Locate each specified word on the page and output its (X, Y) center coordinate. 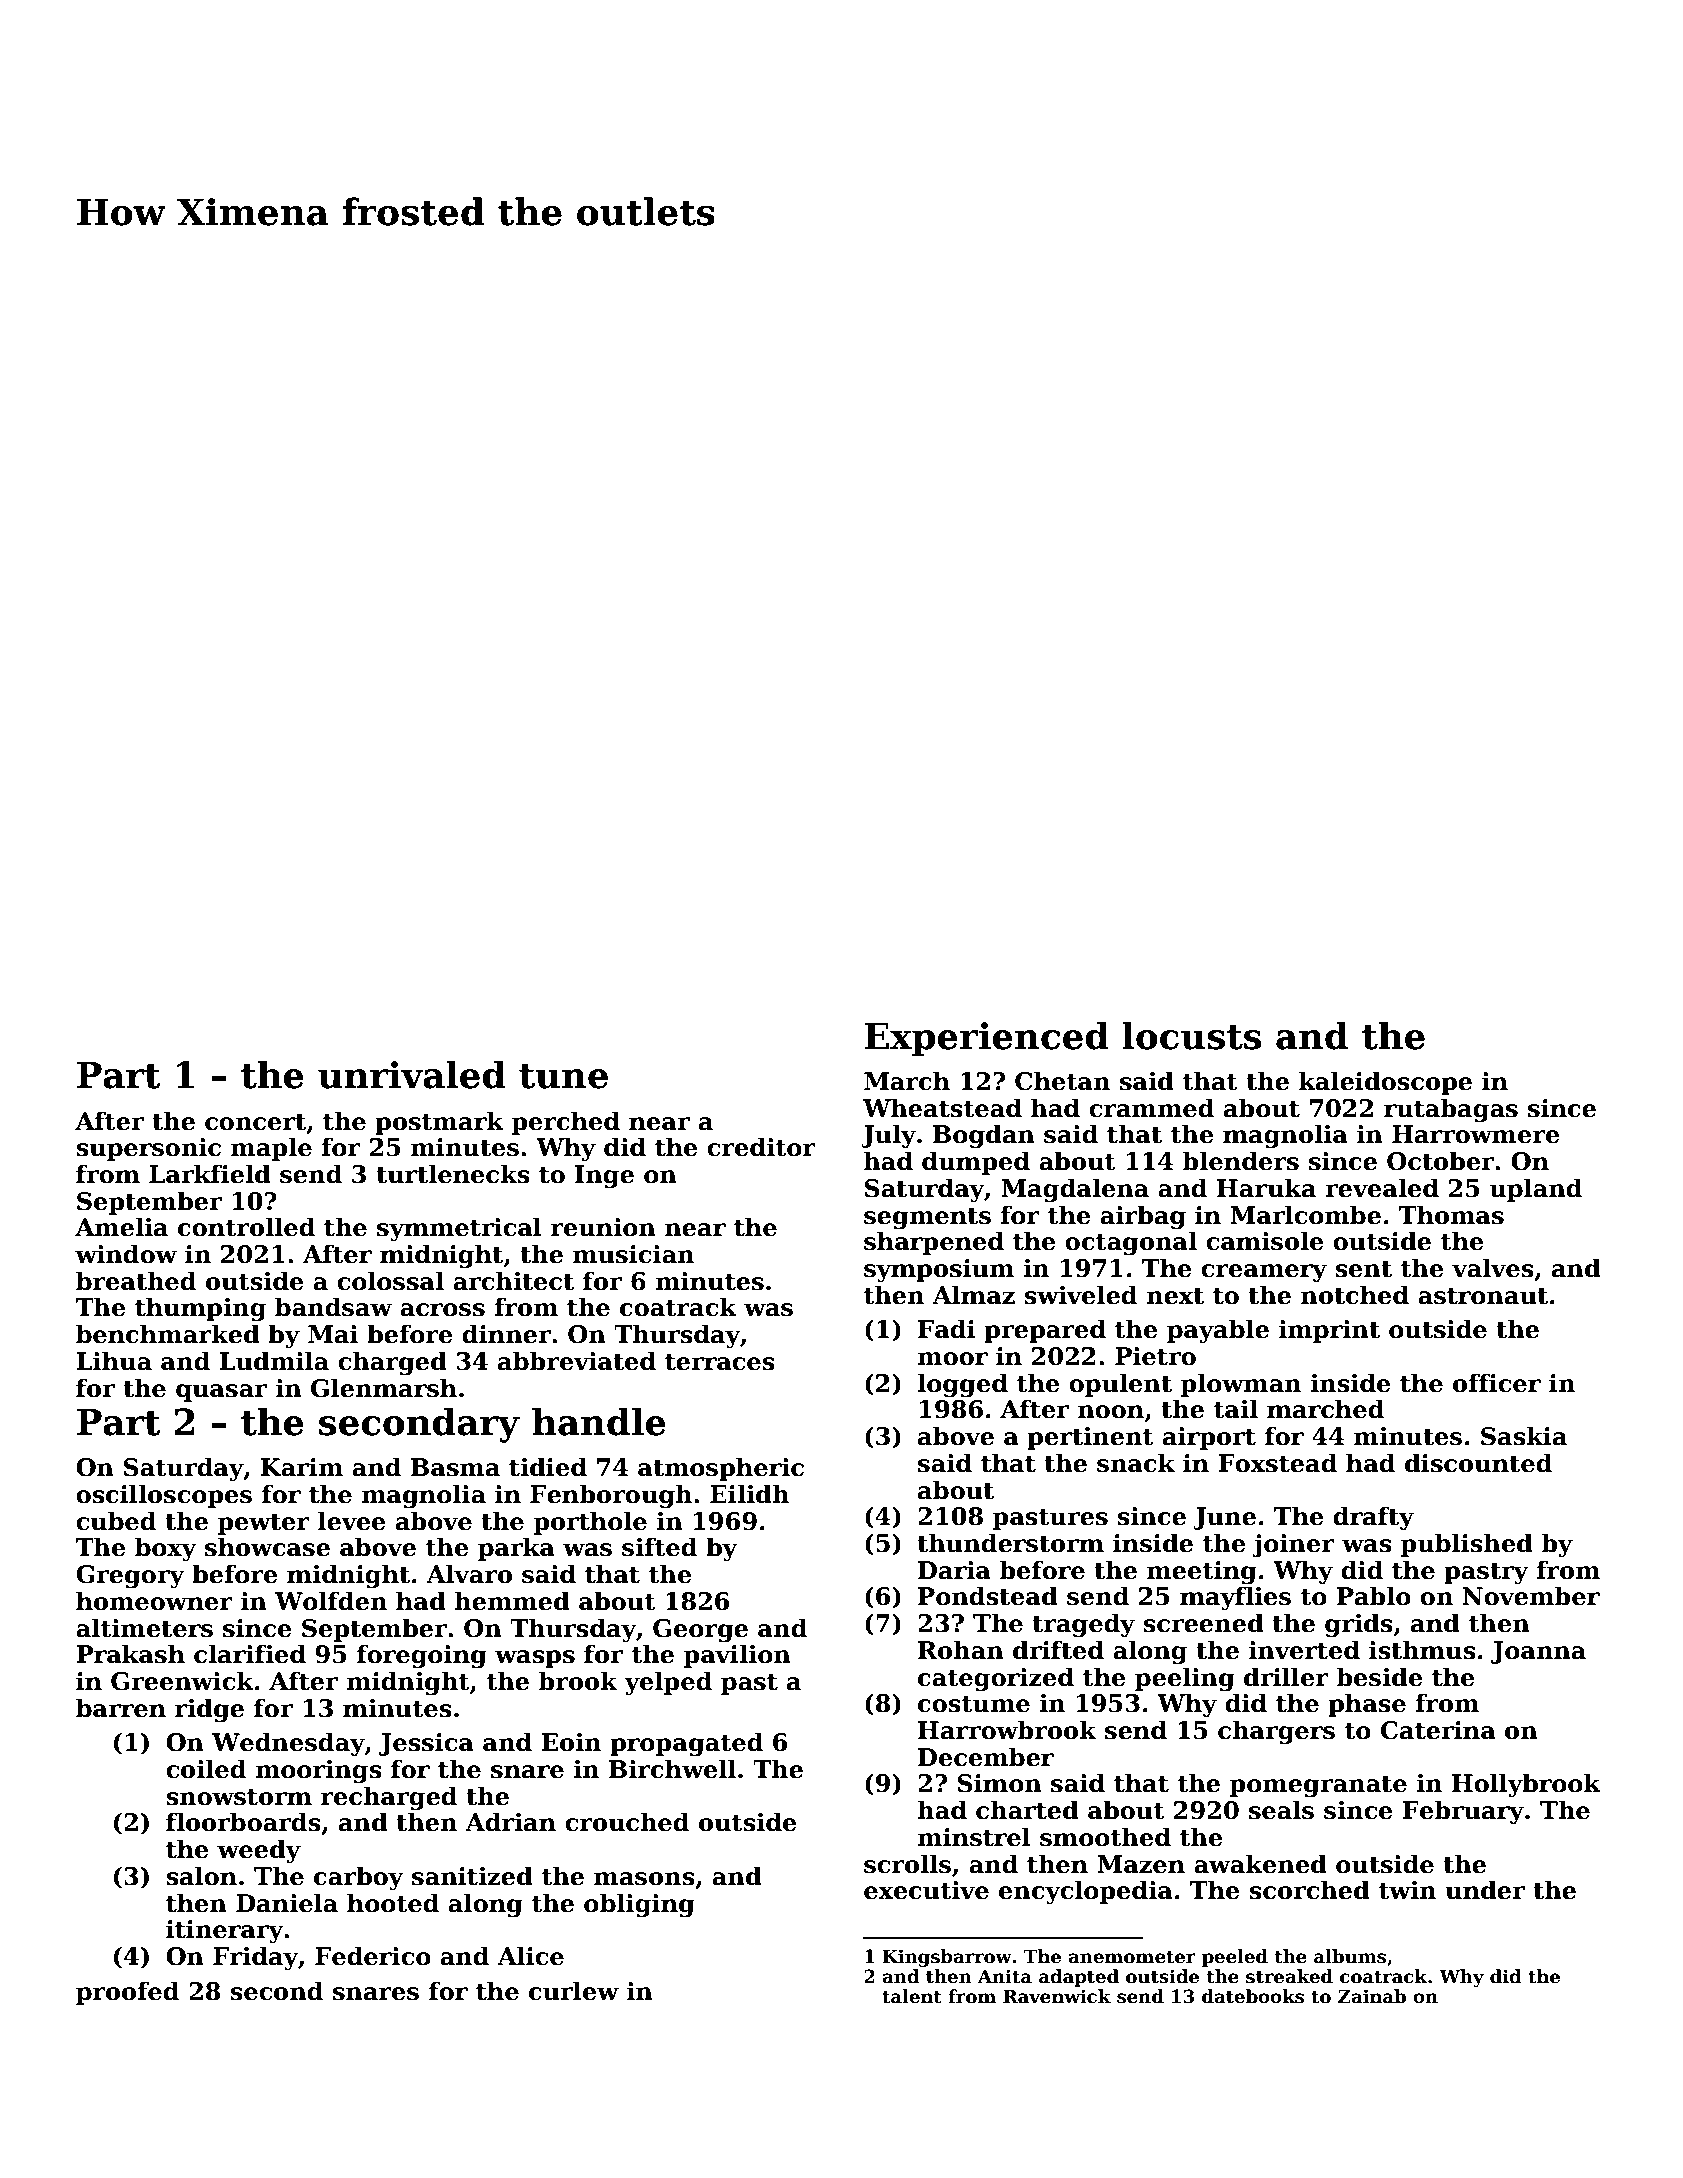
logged (962, 1385)
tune (563, 1076)
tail (1236, 1409)
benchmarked (168, 1334)
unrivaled (412, 1074)
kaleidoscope (1385, 1083)
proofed (127, 1993)
